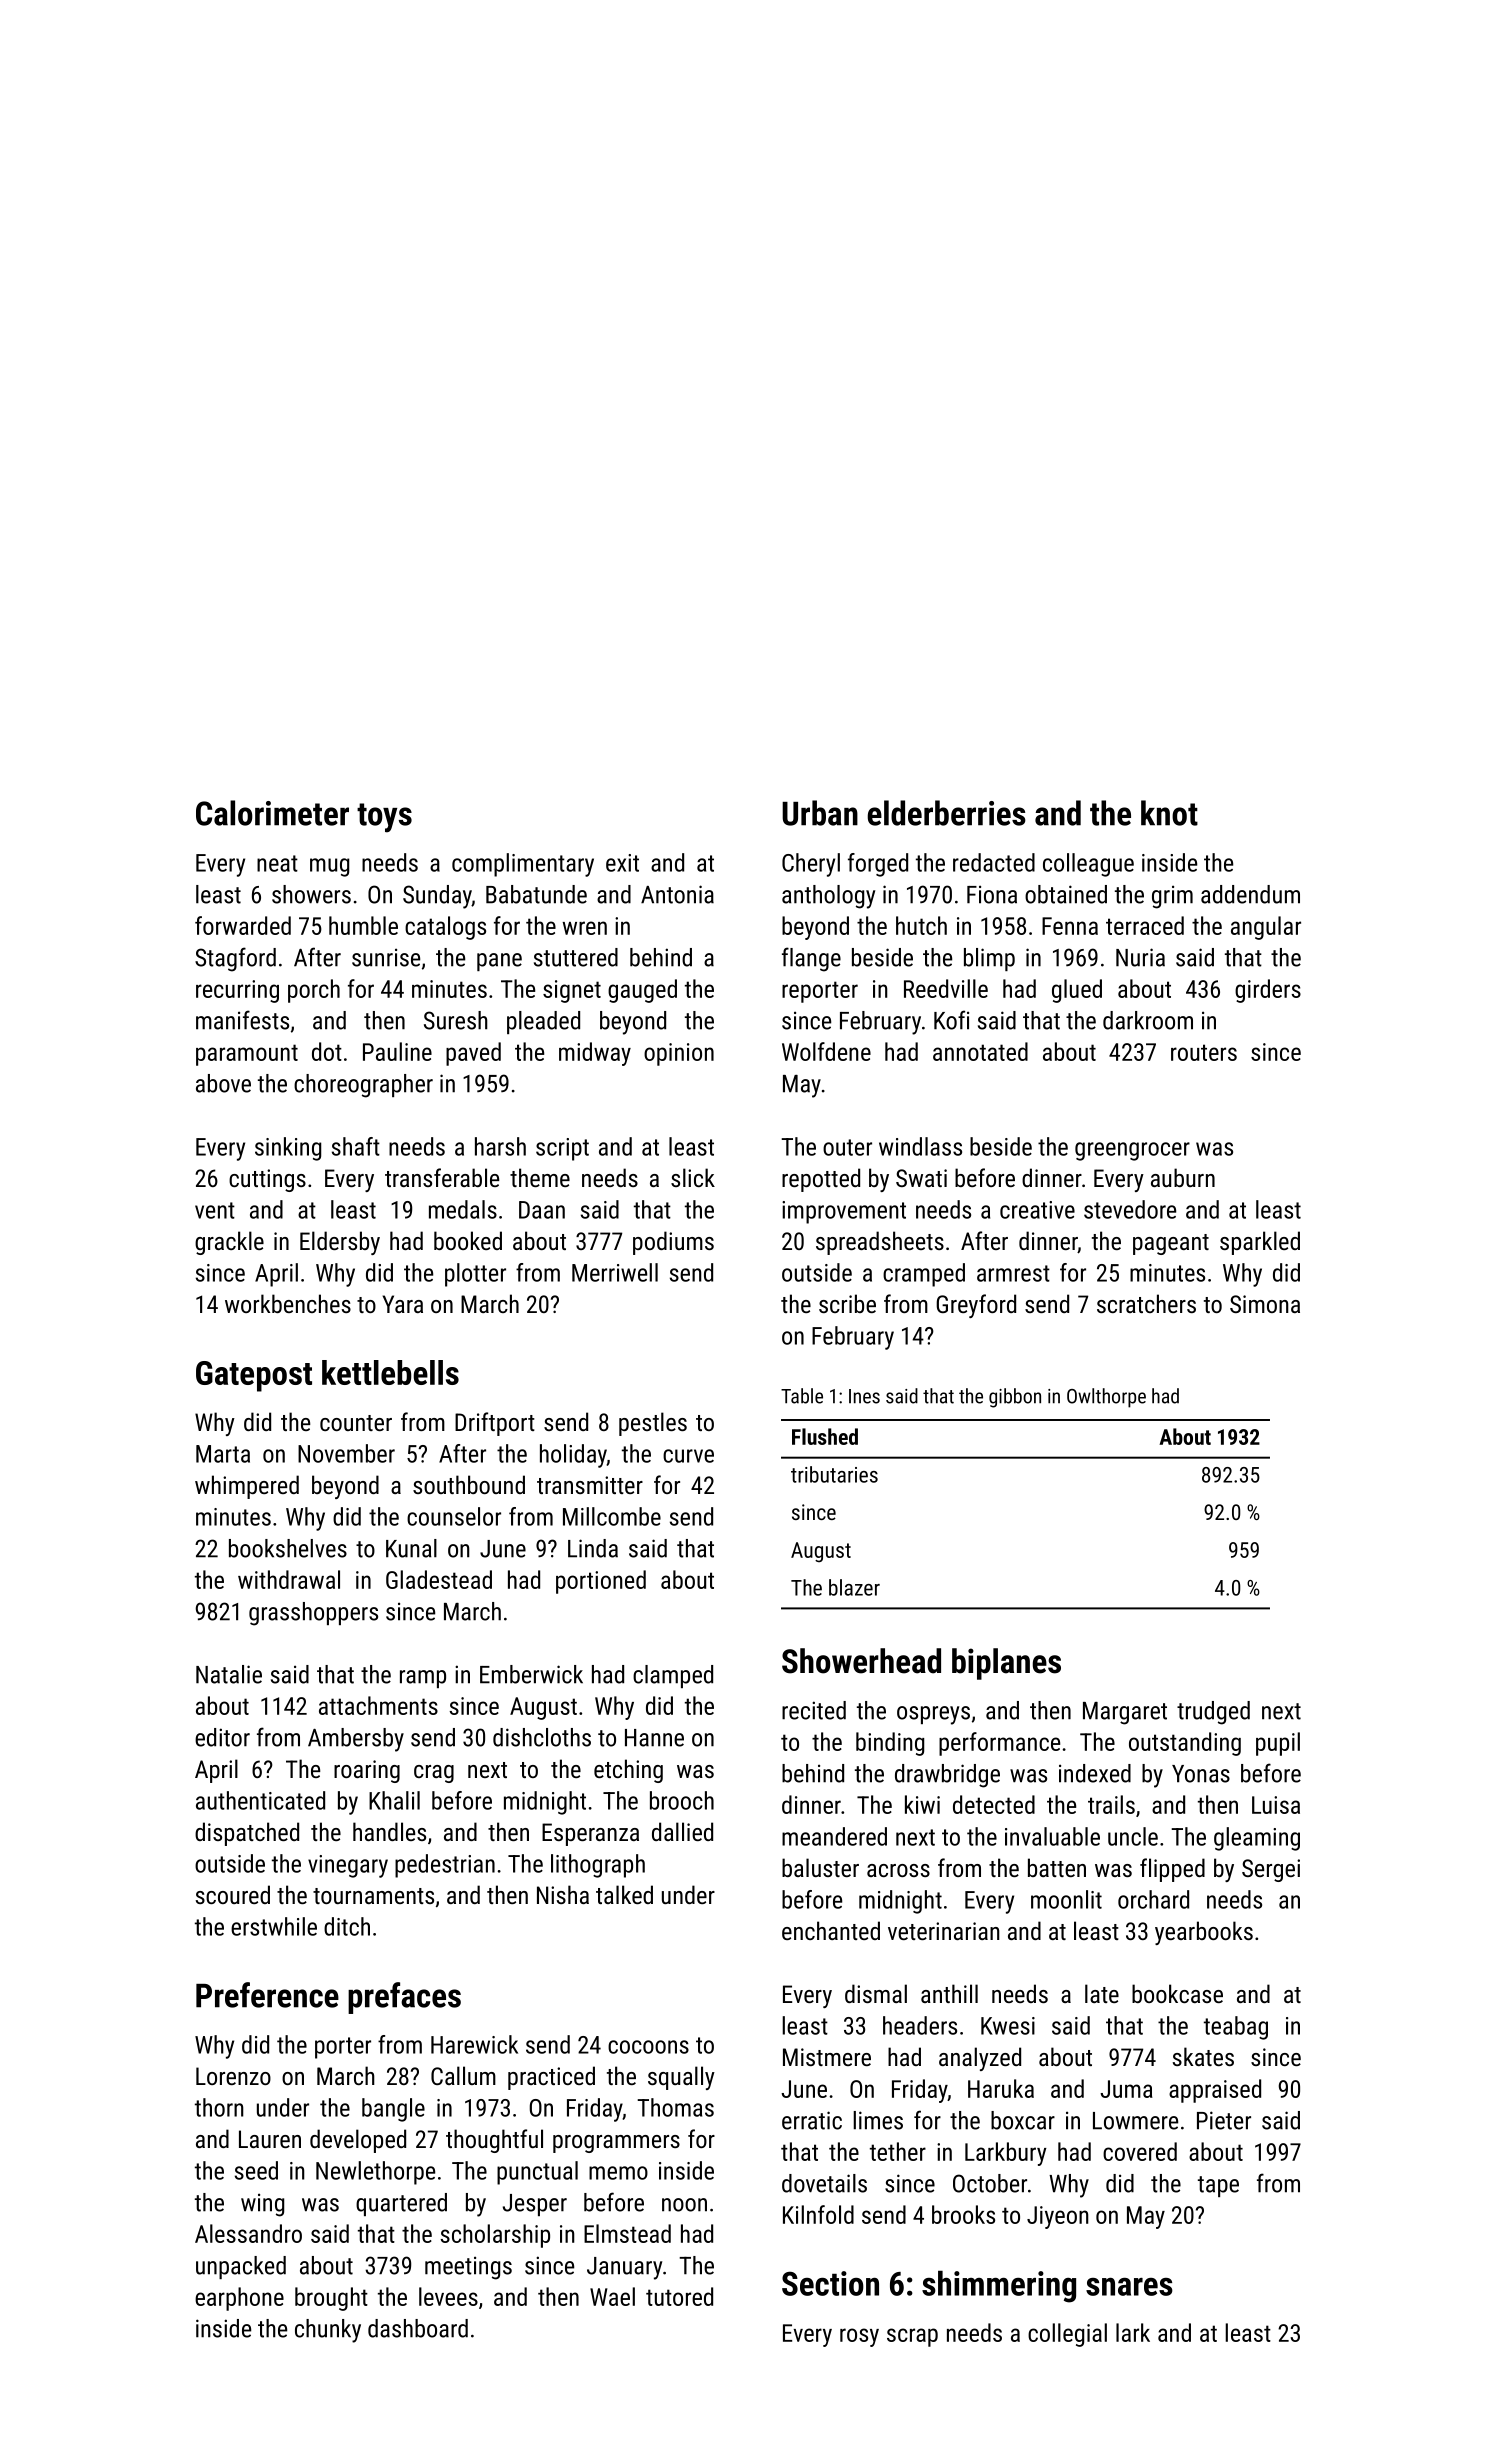  What do you see at coordinates (976, 1306) in the page?
I see `Greyford` at bounding box center [976, 1306].
